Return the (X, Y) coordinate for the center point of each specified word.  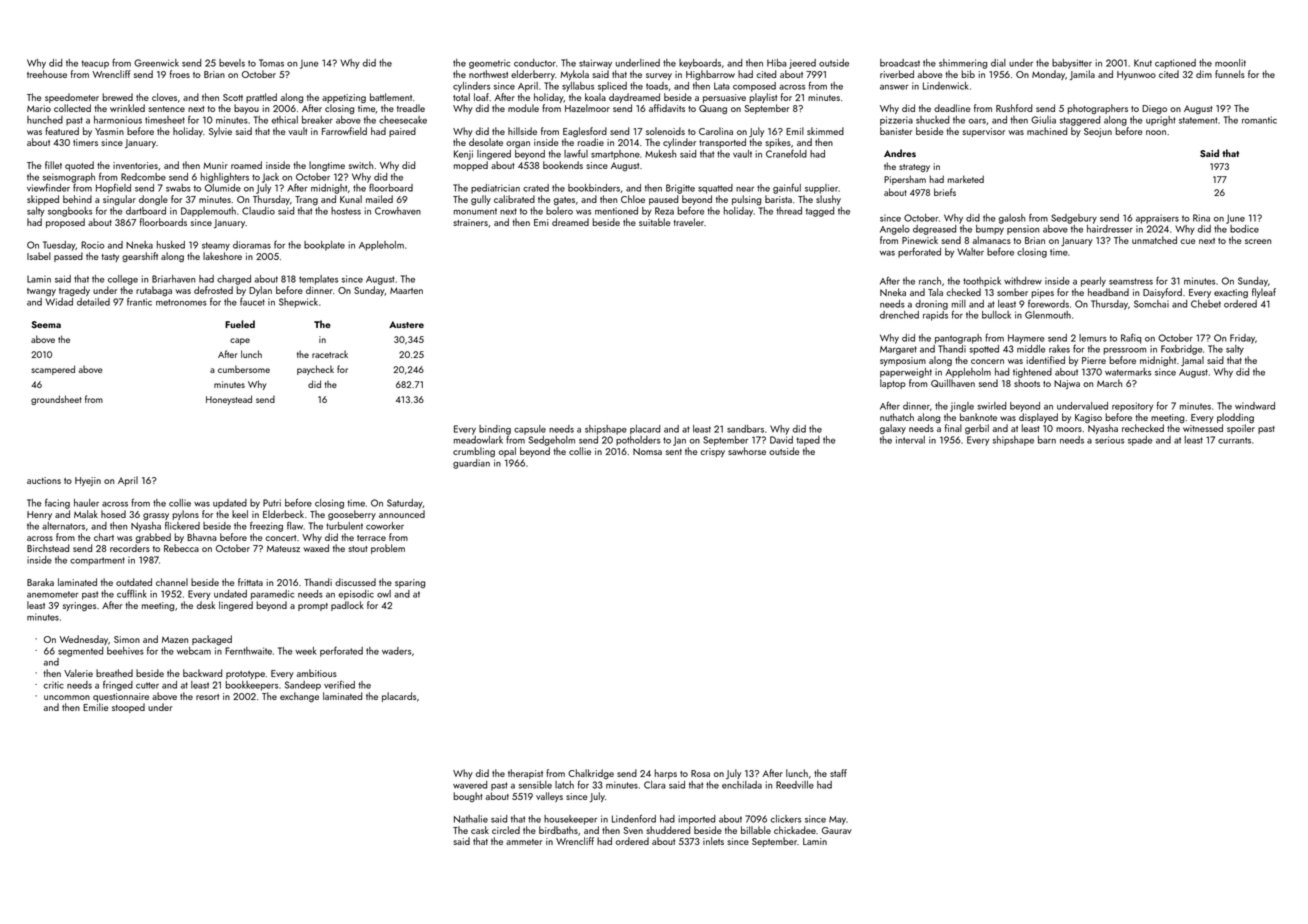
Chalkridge (591, 774)
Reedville (795, 785)
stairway (595, 64)
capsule (530, 430)
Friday (1242, 339)
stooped (128, 708)
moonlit (1230, 63)
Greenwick (156, 63)
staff (838, 773)
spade (1140, 441)
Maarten (406, 290)
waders (396, 651)
